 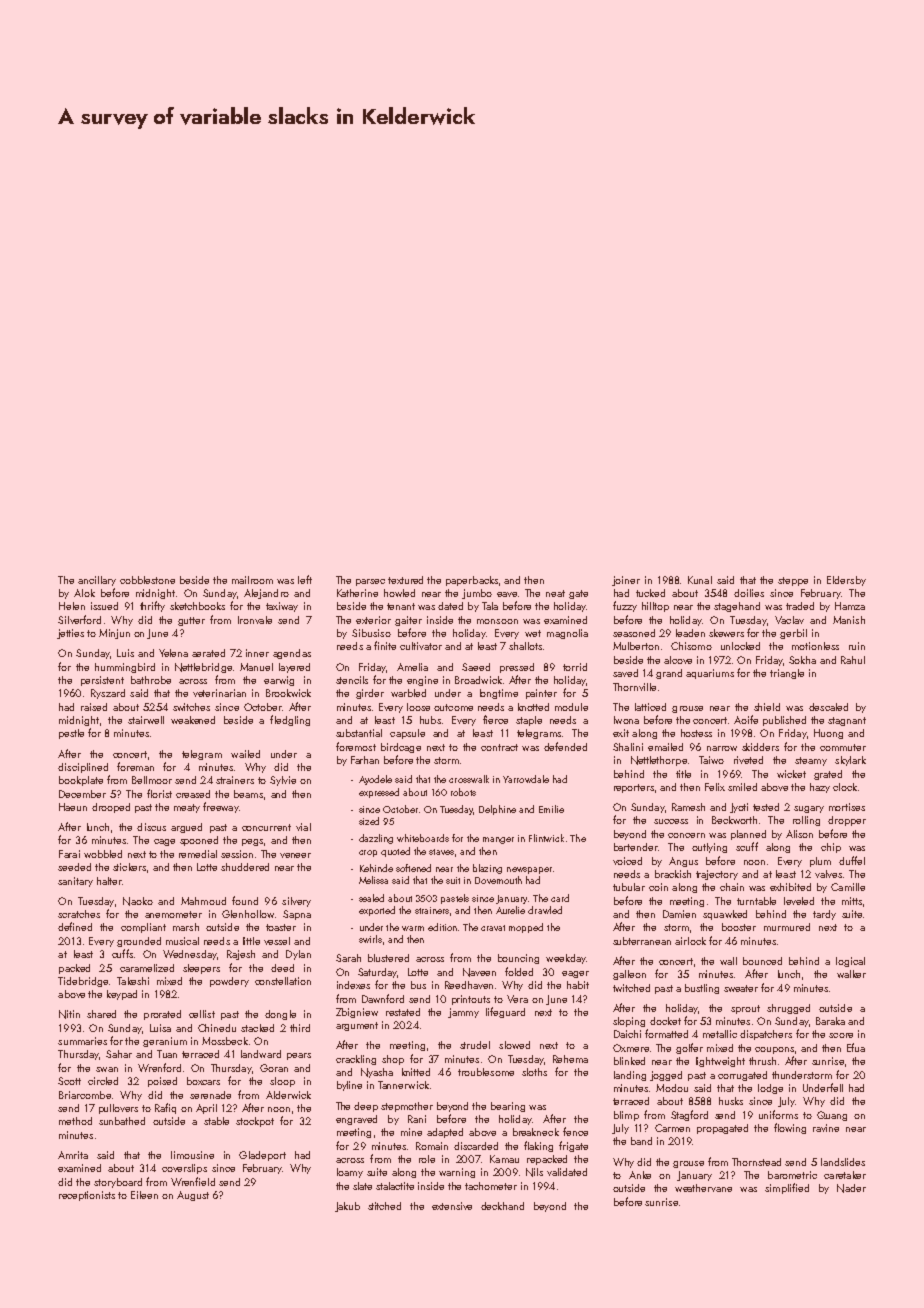 I want to click on mortises, so click(x=847, y=807).
